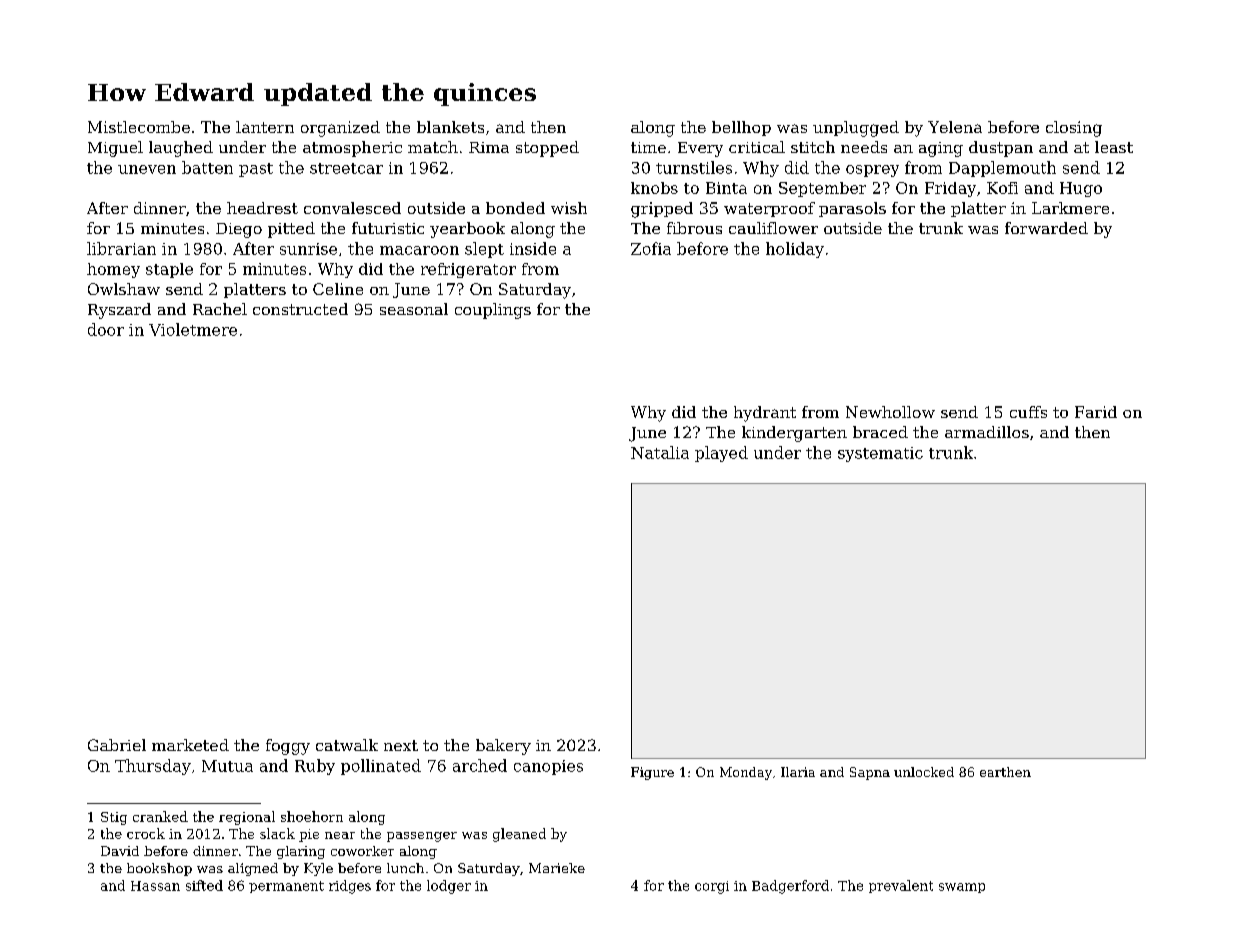 The width and height of the image is (1233, 952). I want to click on Owlshaw, so click(124, 289).
